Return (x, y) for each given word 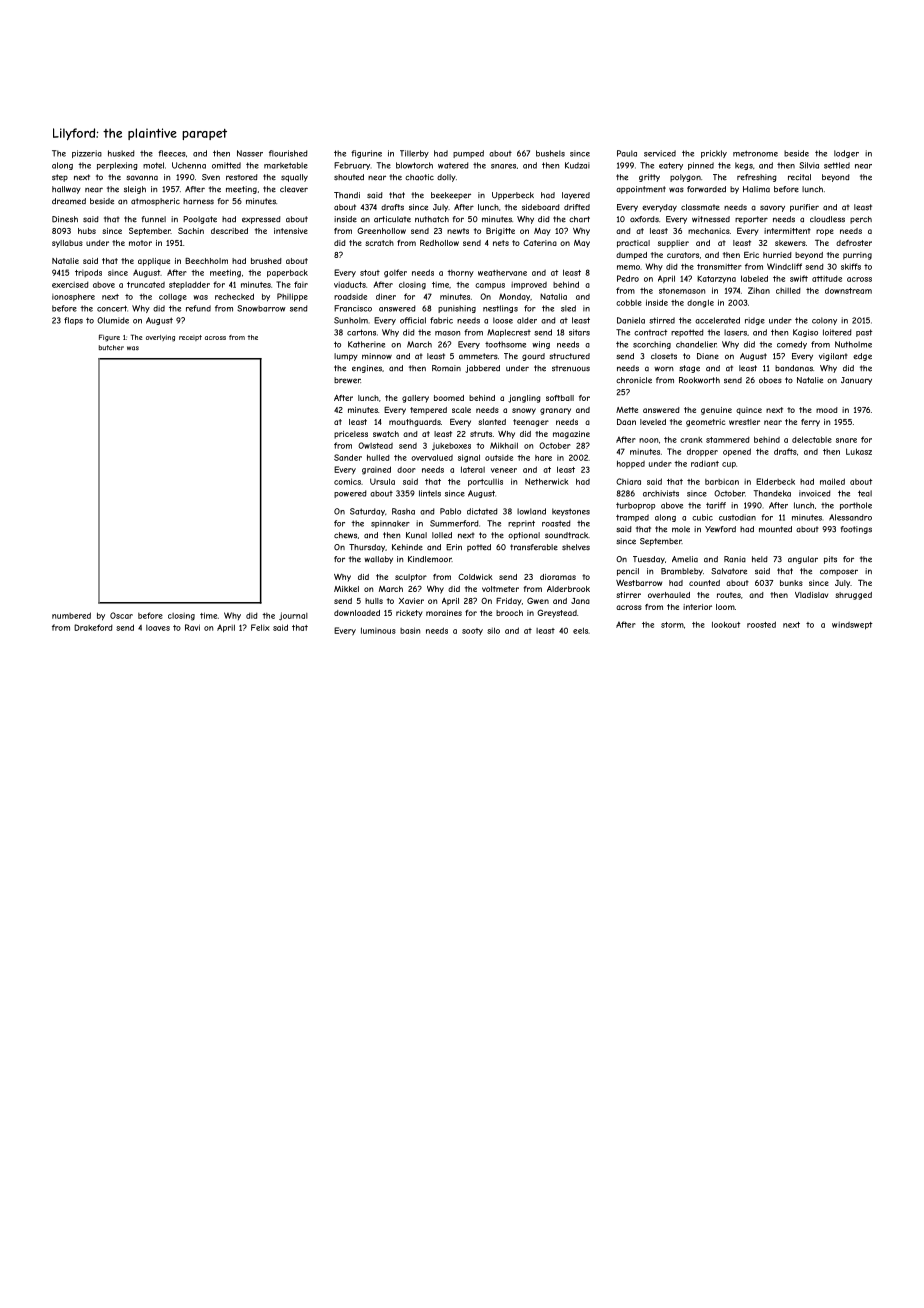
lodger (846, 154)
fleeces (172, 153)
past (864, 333)
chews (345, 535)
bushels (550, 153)
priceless (351, 435)
